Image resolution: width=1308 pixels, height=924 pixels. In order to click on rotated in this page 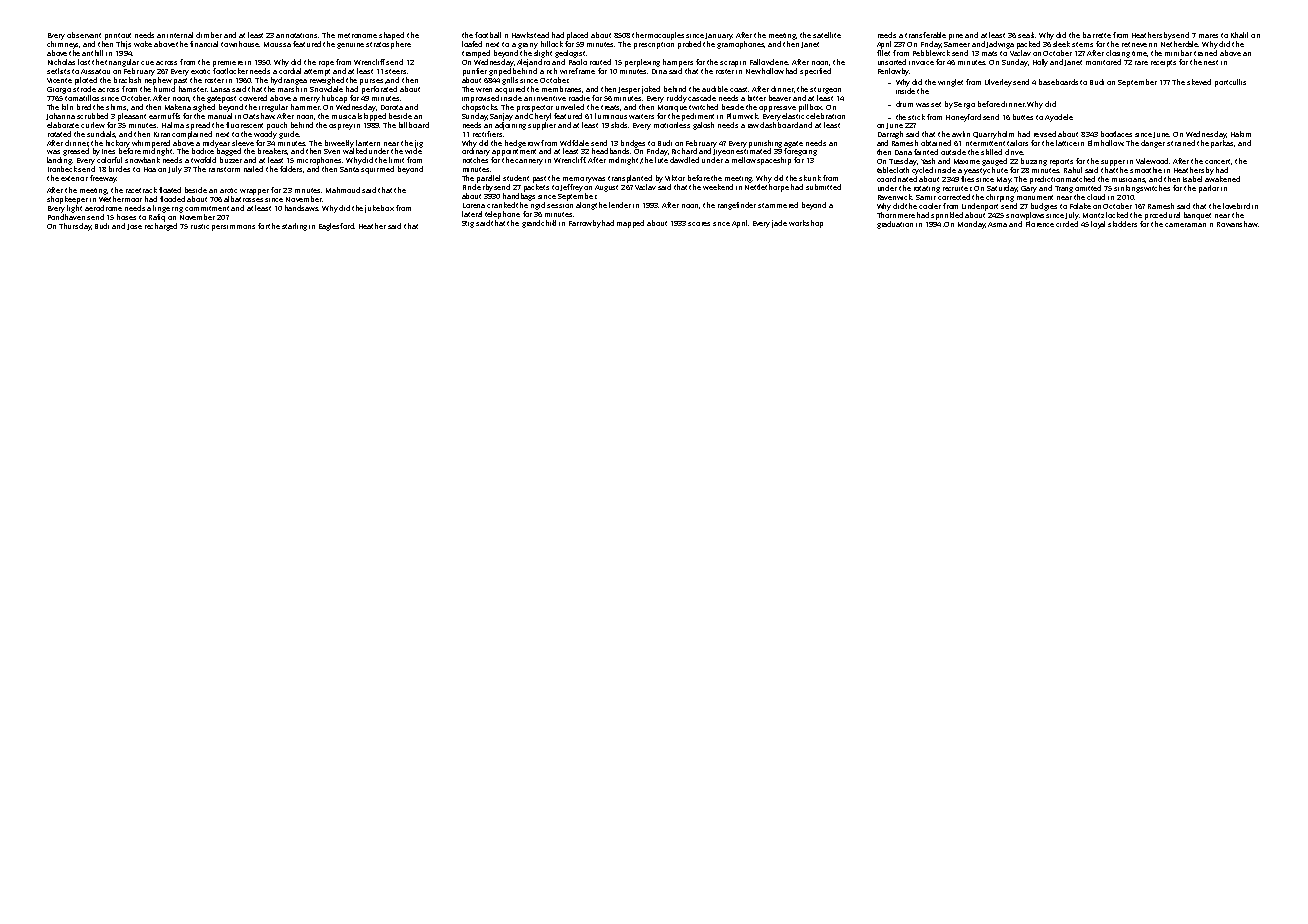, I will do `click(59, 134)`.
